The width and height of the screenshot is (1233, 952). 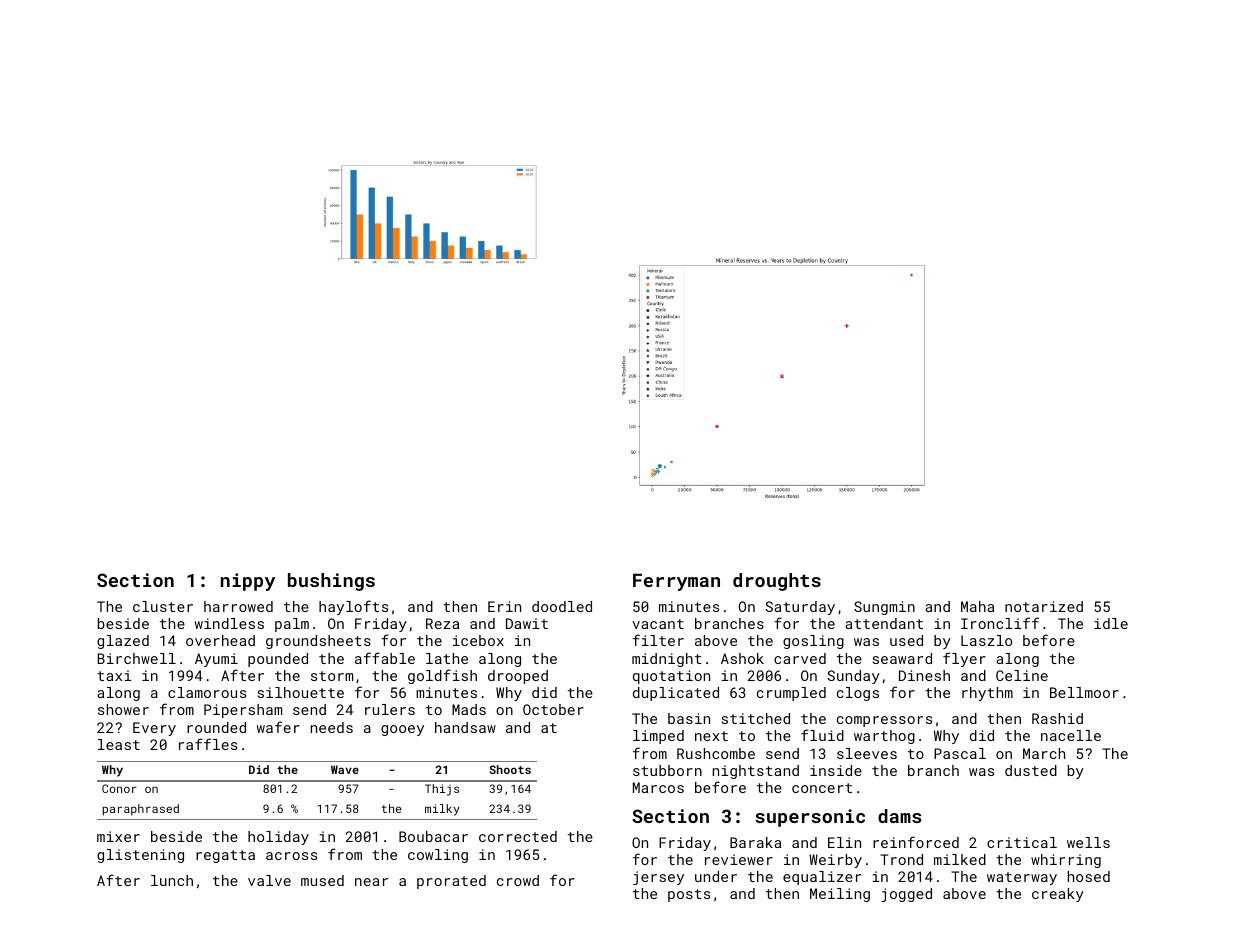 What do you see at coordinates (671, 677) in the screenshot?
I see `quotation` at bounding box center [671, 677].
